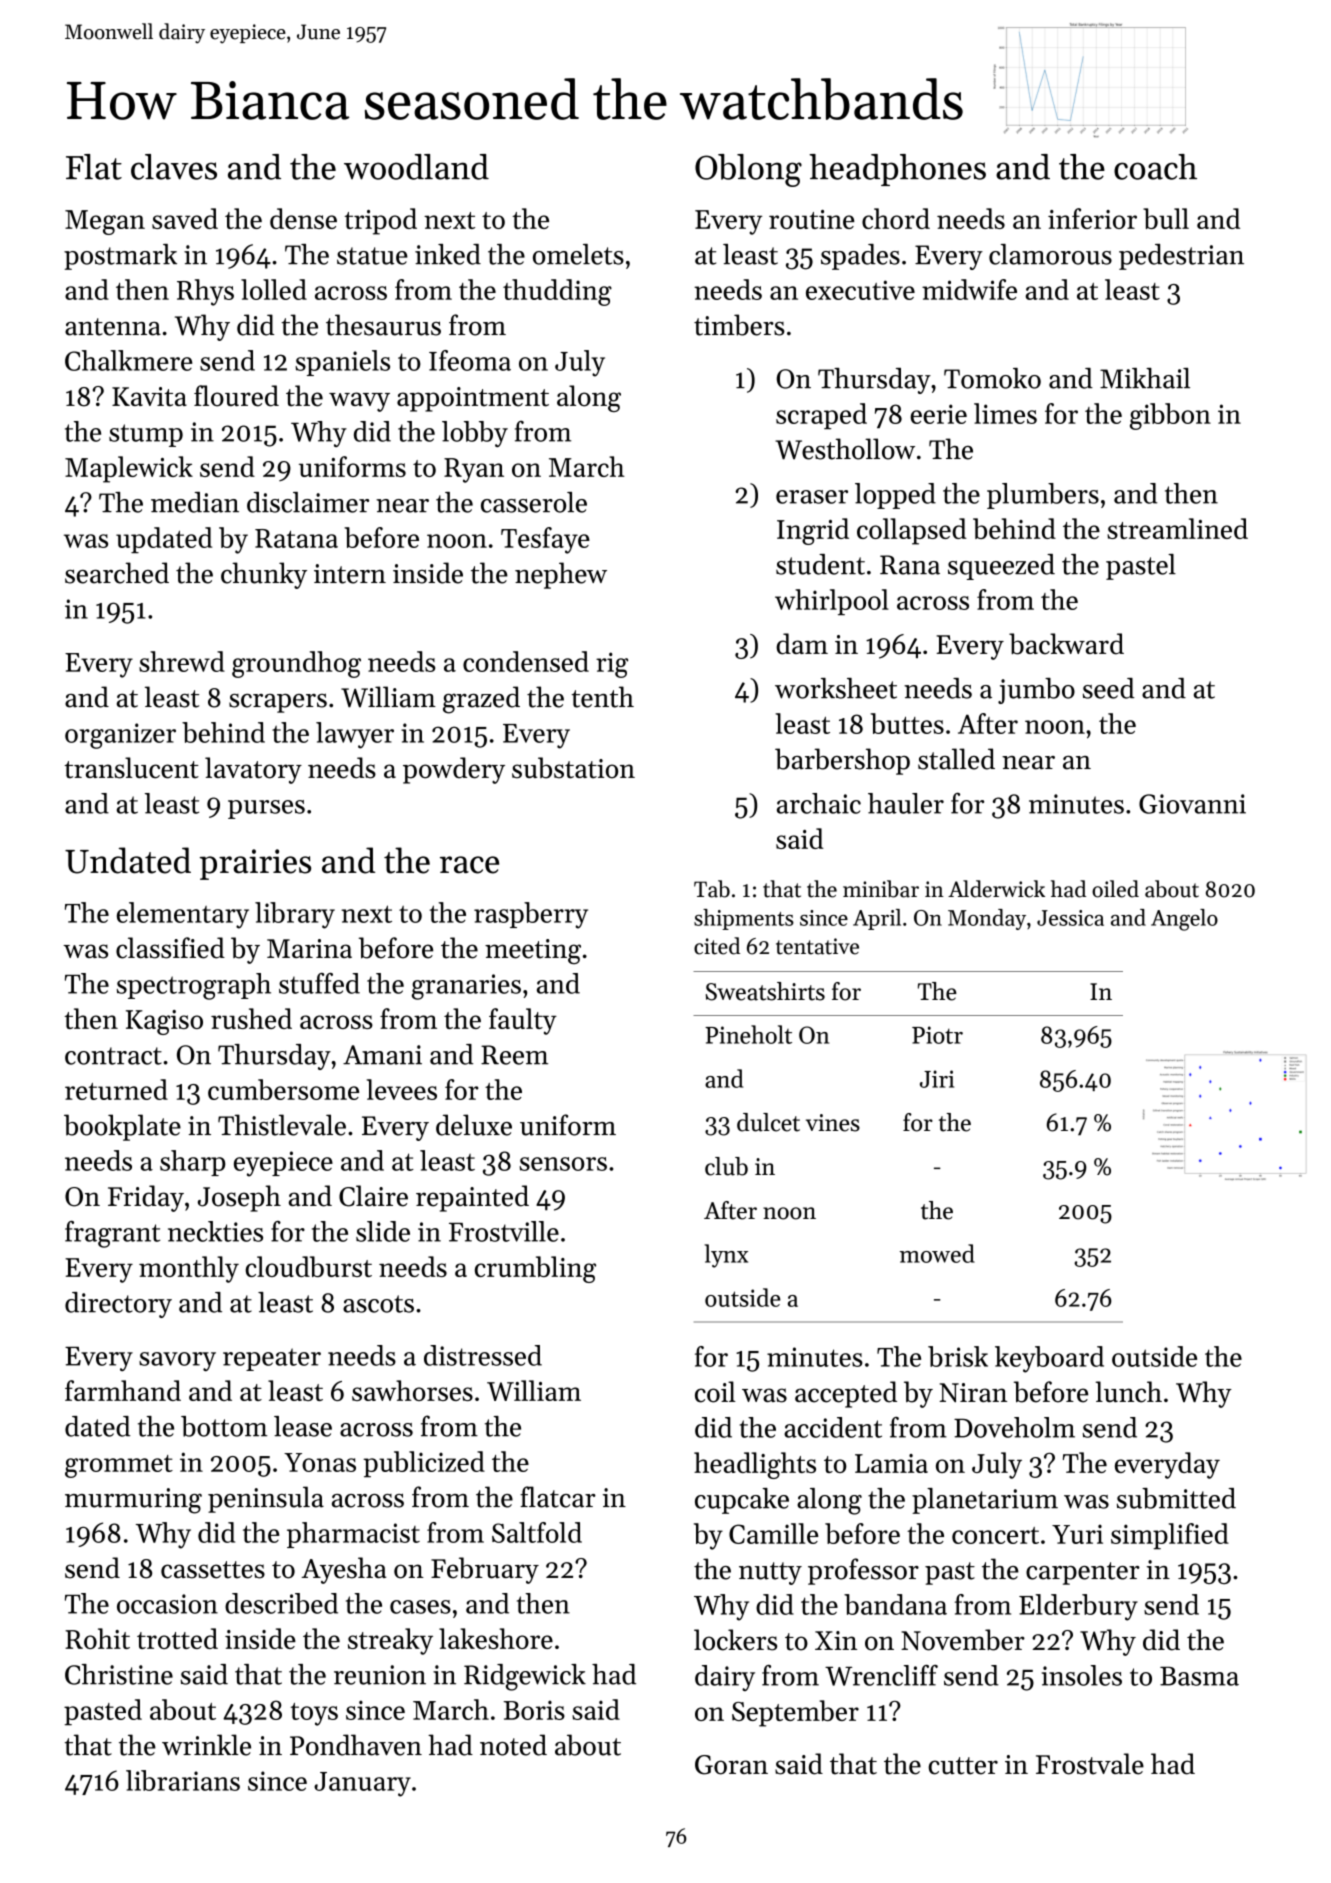  I want to click on translucent, so click(131, 768).
